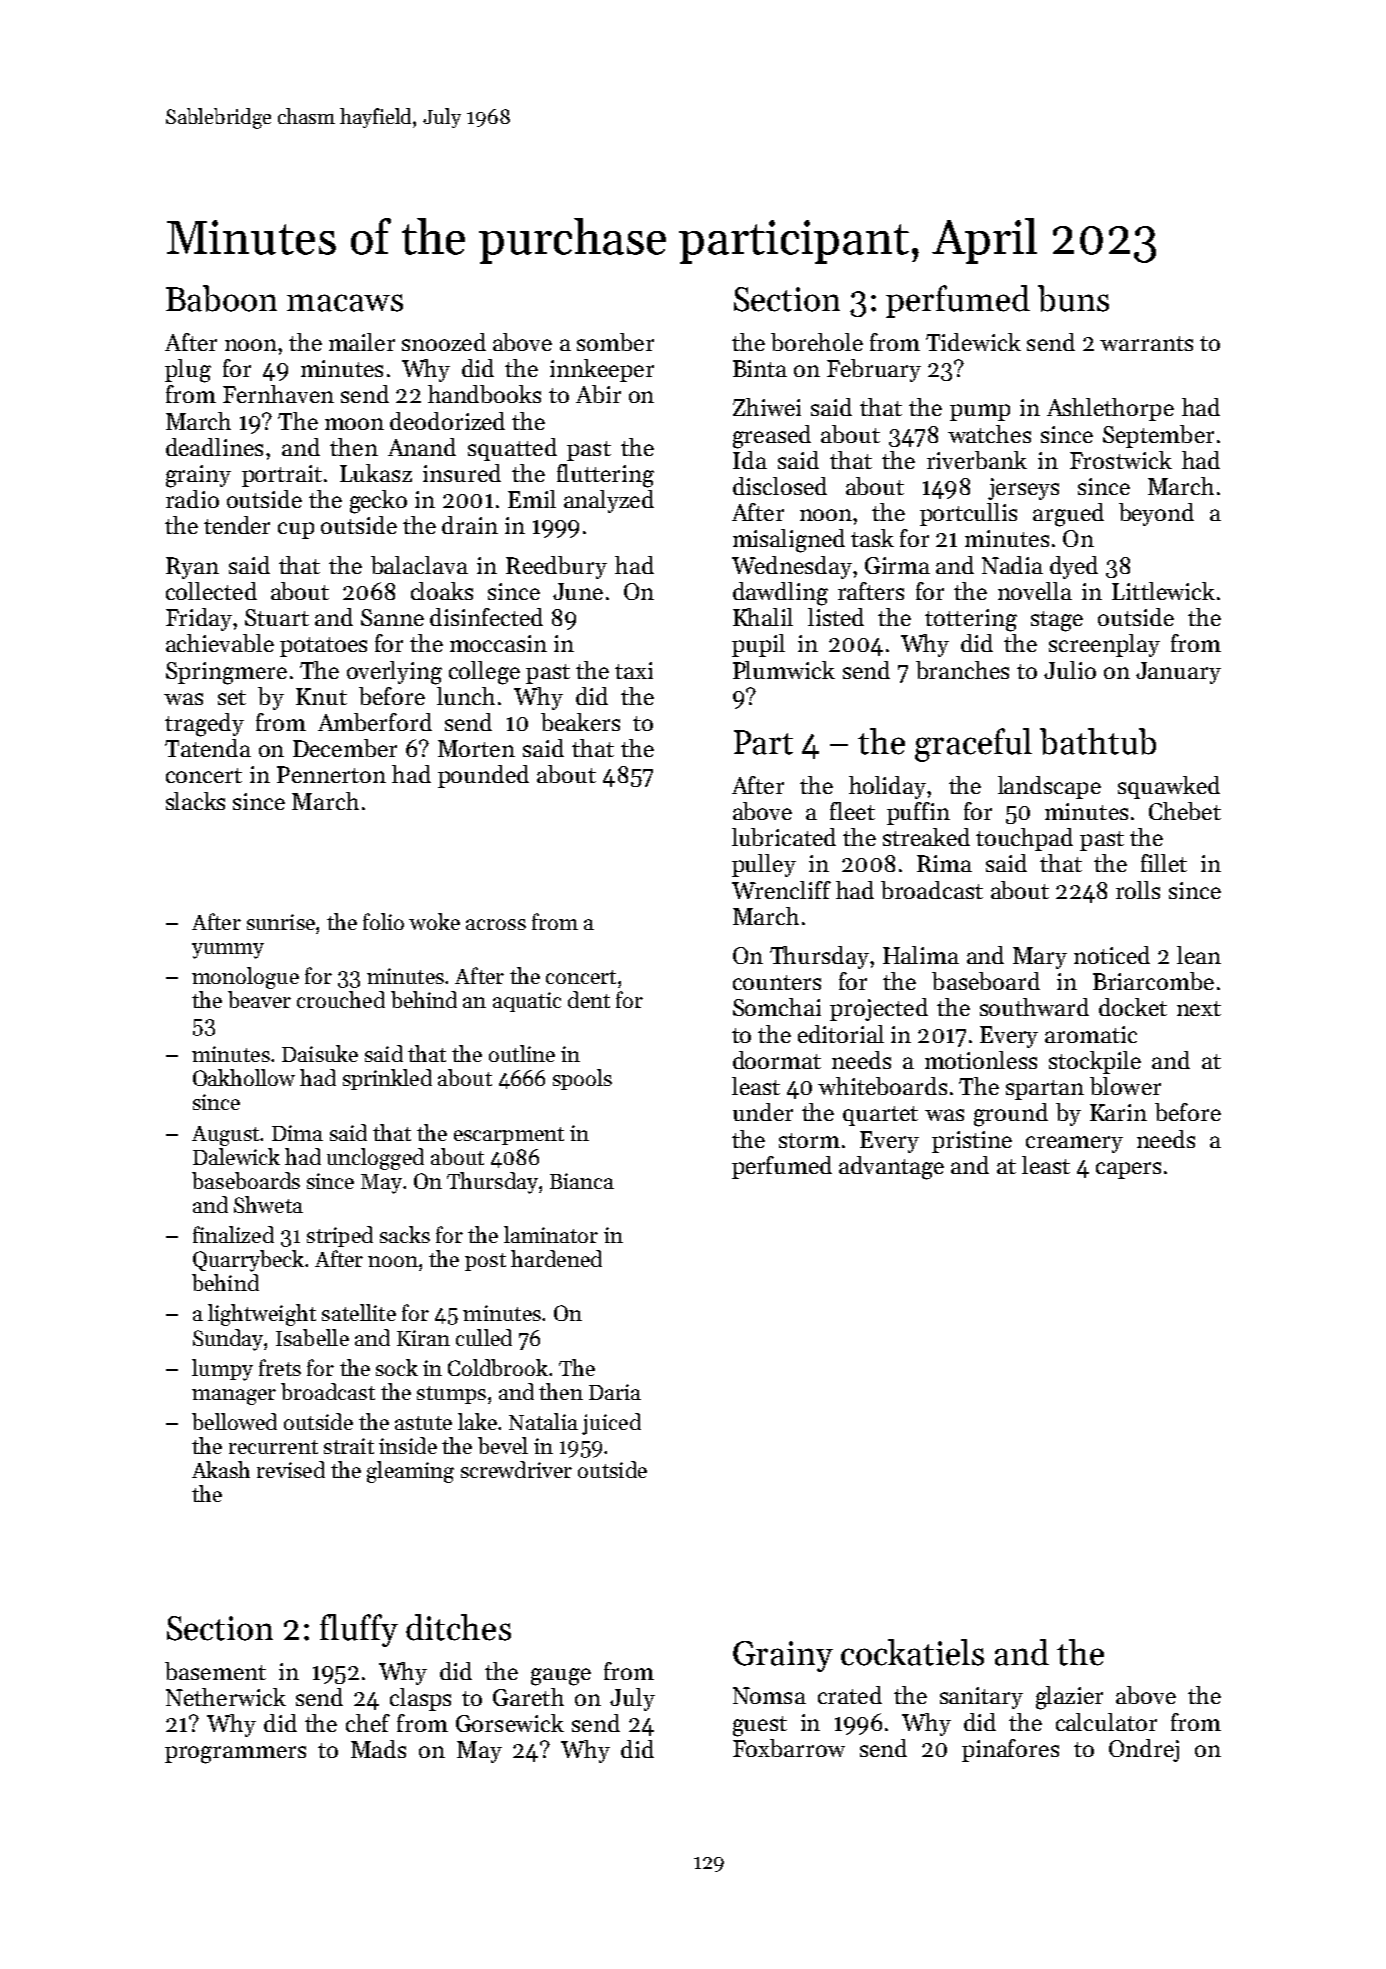 The height and width of the screenshot is (1969, 1386). What do you see at coordinates (235, 1755) in the screenshot?
I see `programmers` at bounding box center [235, 1755].
